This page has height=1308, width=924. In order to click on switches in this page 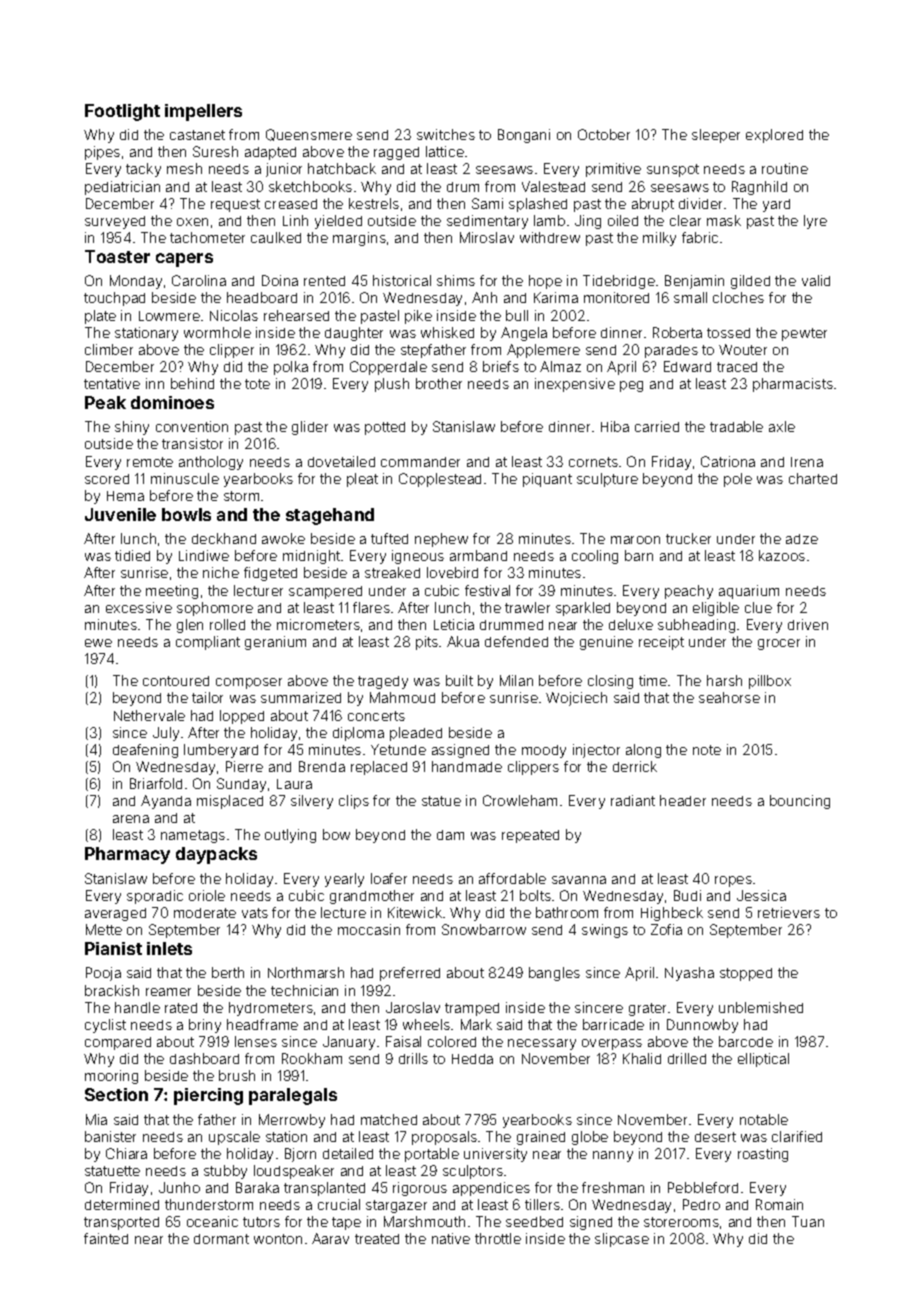, I will do `click(446, 134)`.
